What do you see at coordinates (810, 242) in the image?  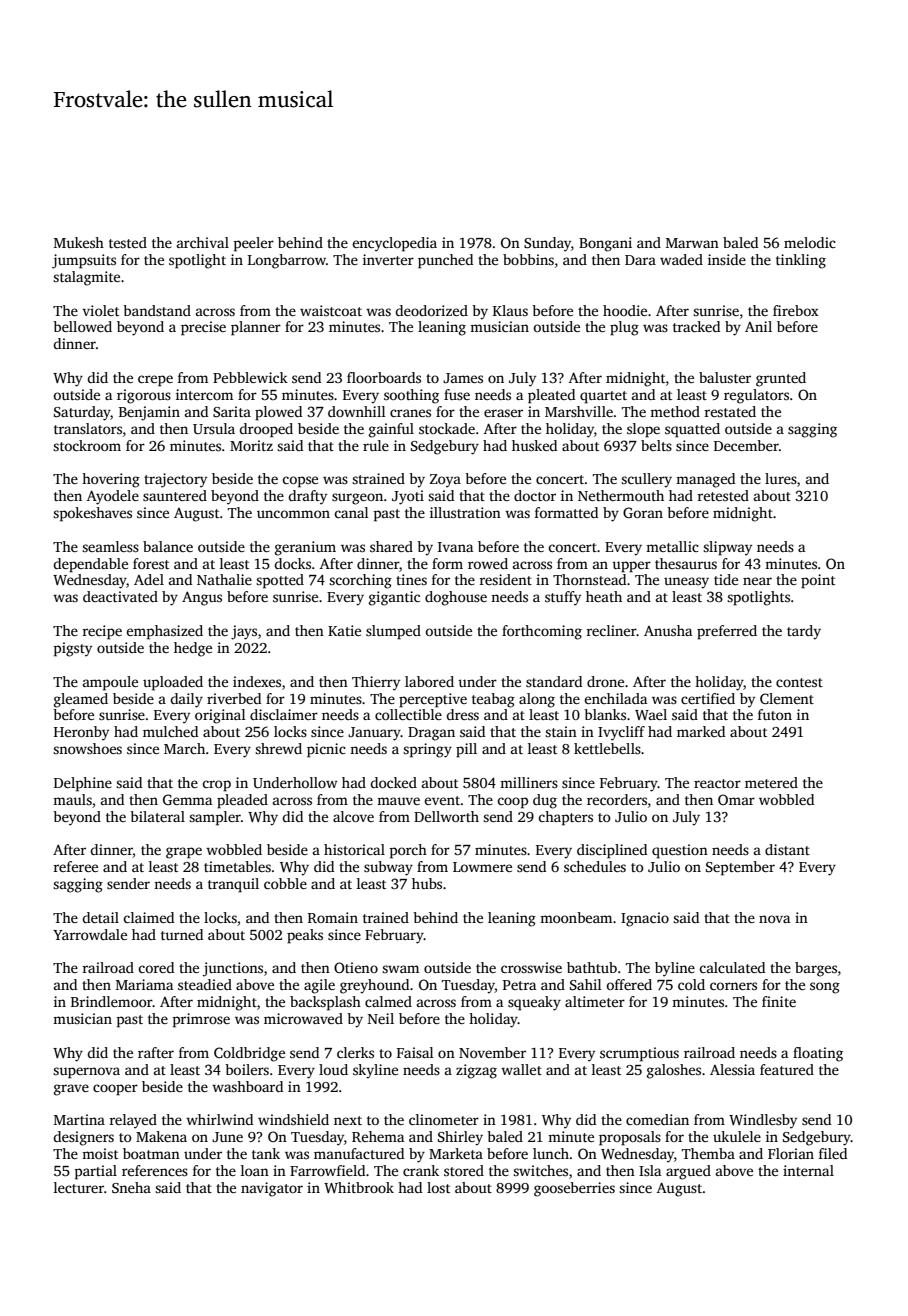 I see `melodic` at bounding box center [810, 242].
